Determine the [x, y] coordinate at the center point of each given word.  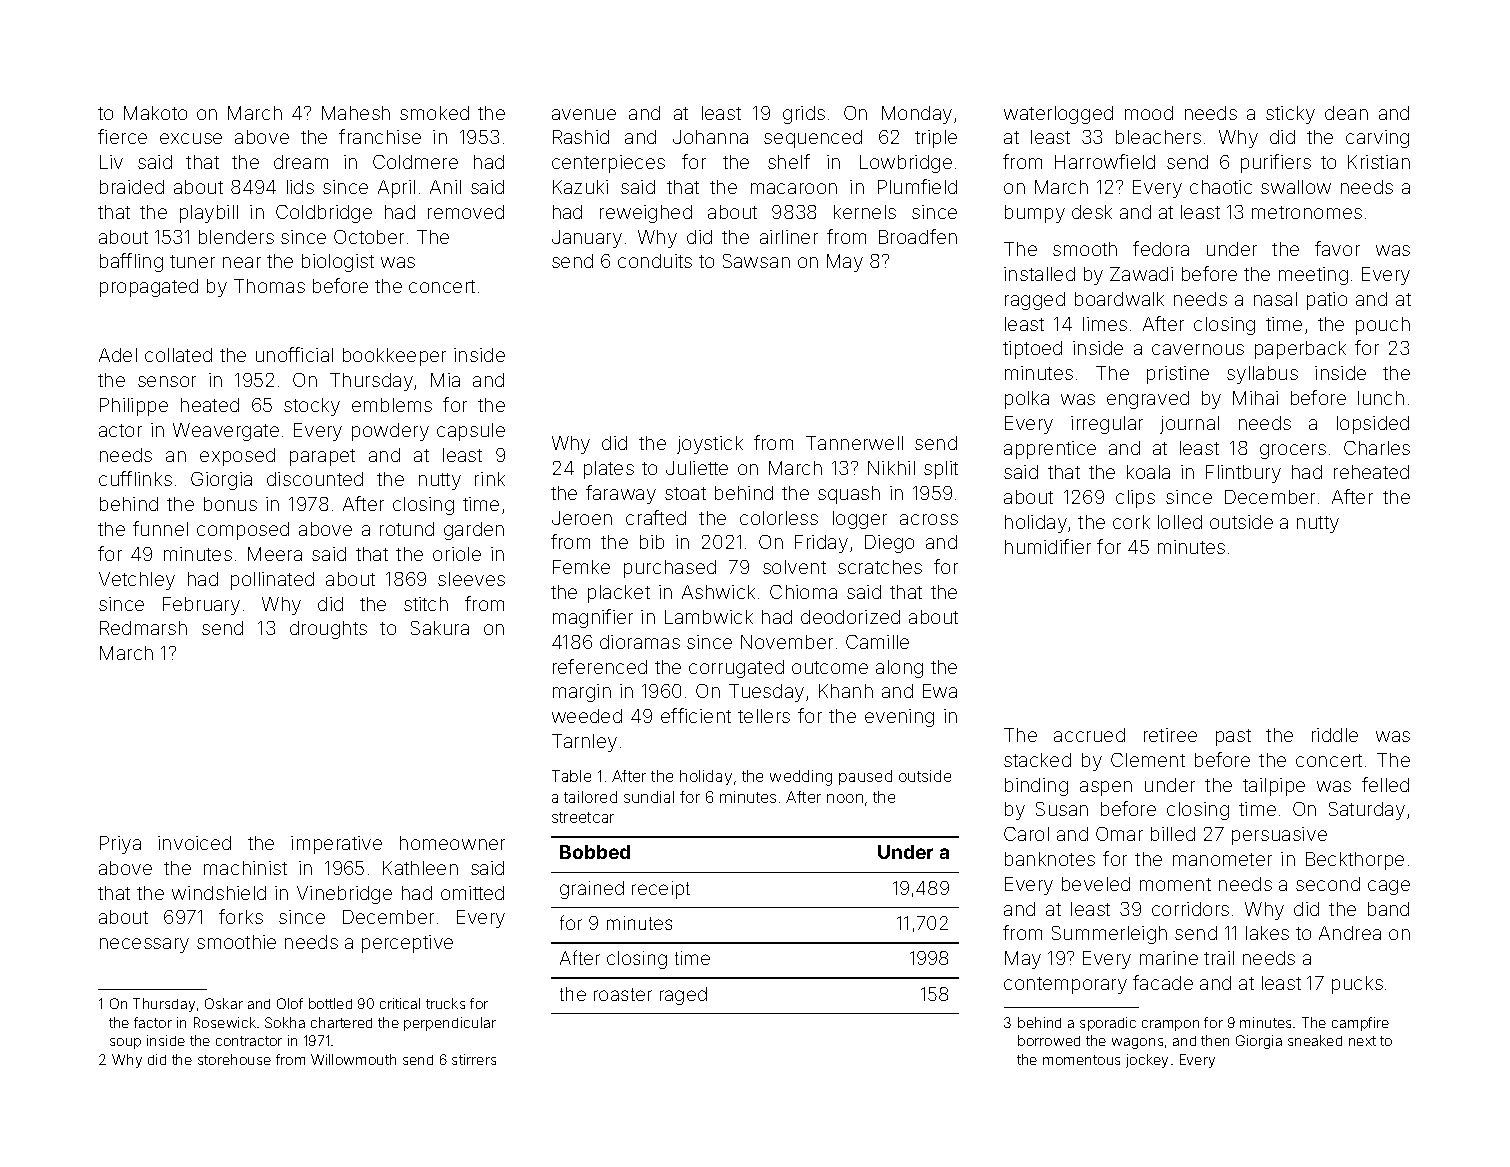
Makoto [155, 113]
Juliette [697, 468]
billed [1173, 834]
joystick [710, 445]
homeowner [452, 843]
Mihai [1255, 398]
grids [804, 115]
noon [845, 798]
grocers [1293, 451]
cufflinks [135, 478]
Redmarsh [143, 628]
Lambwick [709, 617]
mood [1149, 113]
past [1233, 737]
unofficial [294, 354]
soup [125, 1043]
